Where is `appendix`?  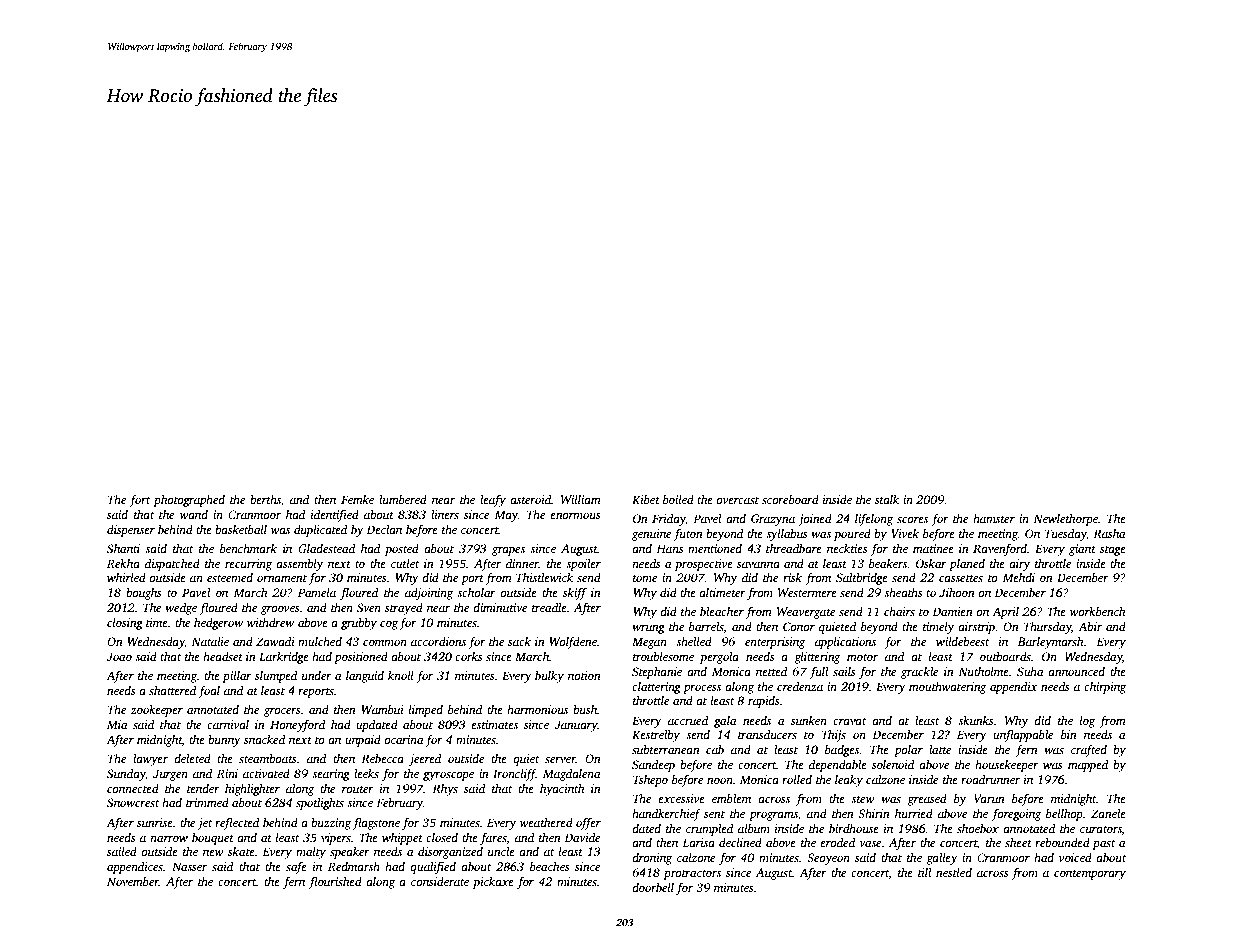 appendix is located at coordinates (1014, 688).
